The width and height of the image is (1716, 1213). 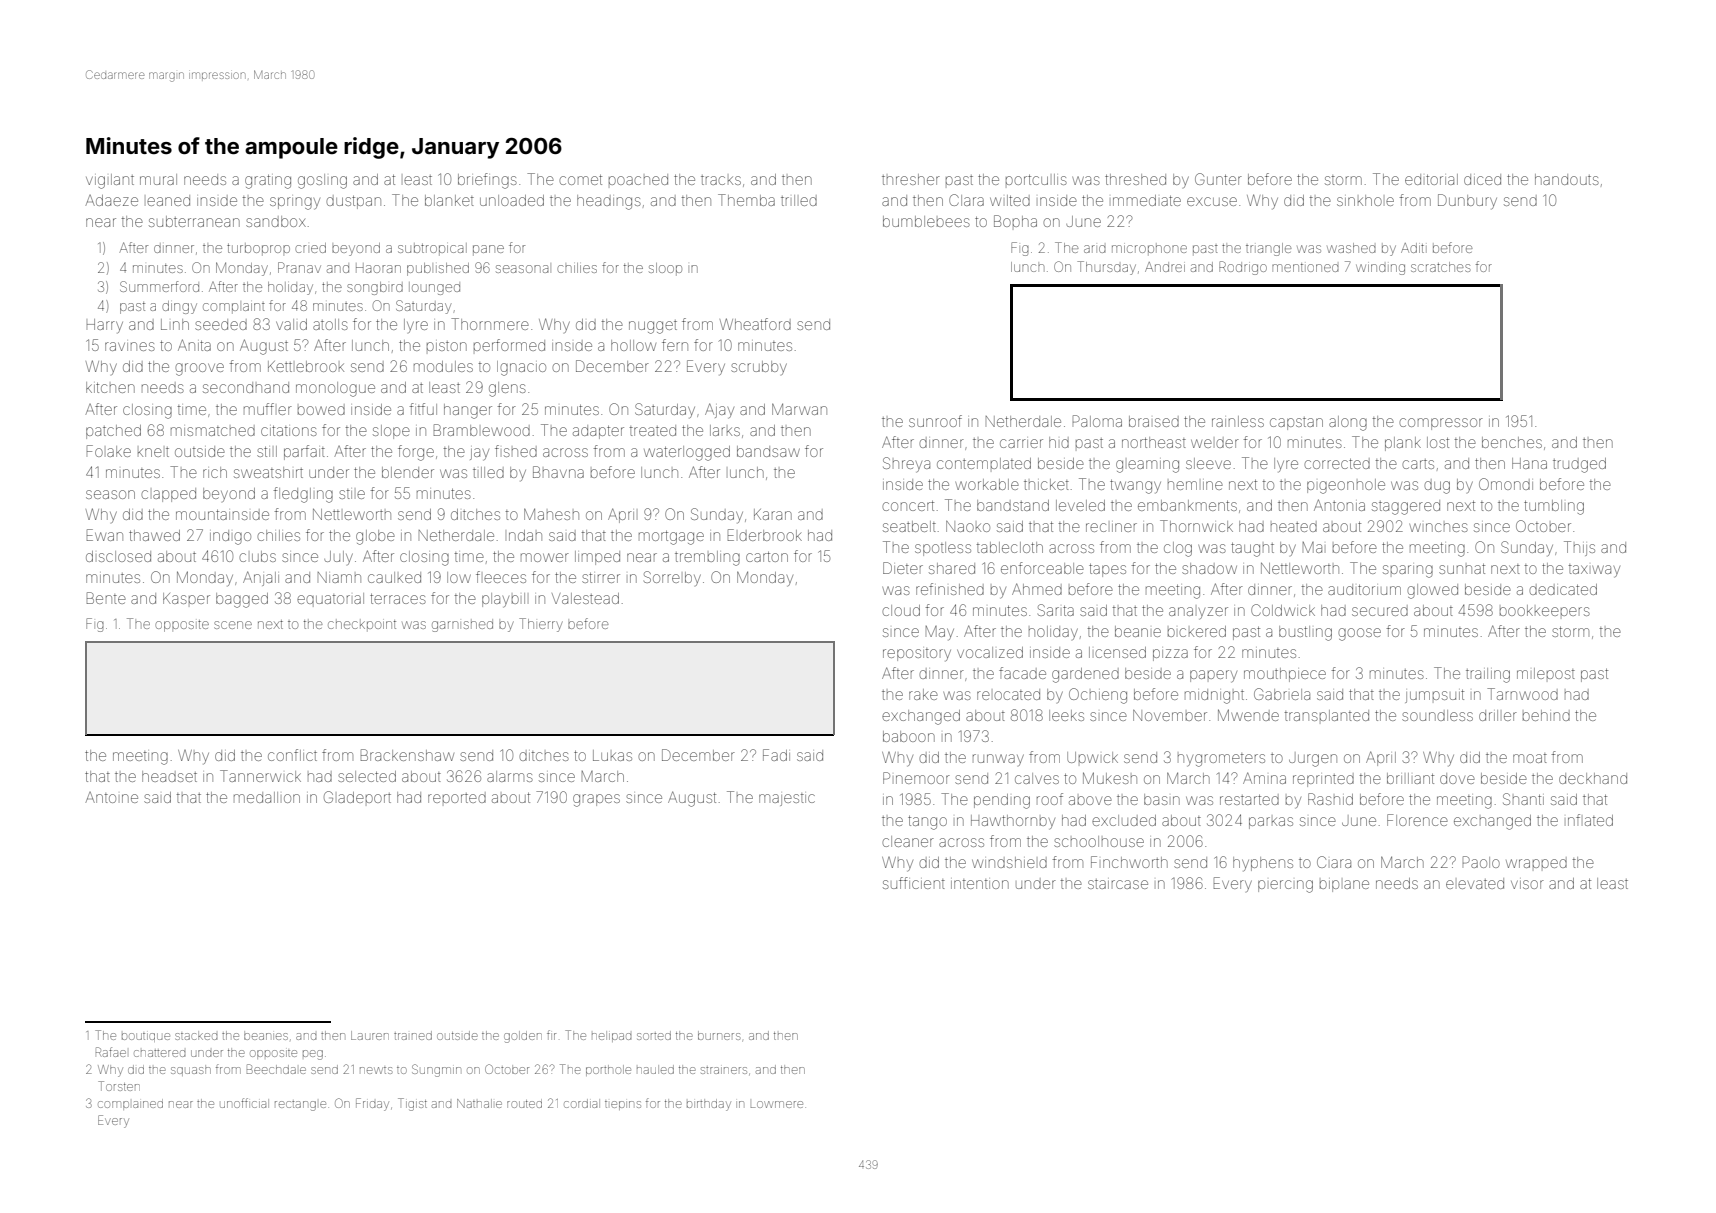 What do you see at coordinates (158, 179) in the image?
I see `mural` at bounding box center [158, 179].
